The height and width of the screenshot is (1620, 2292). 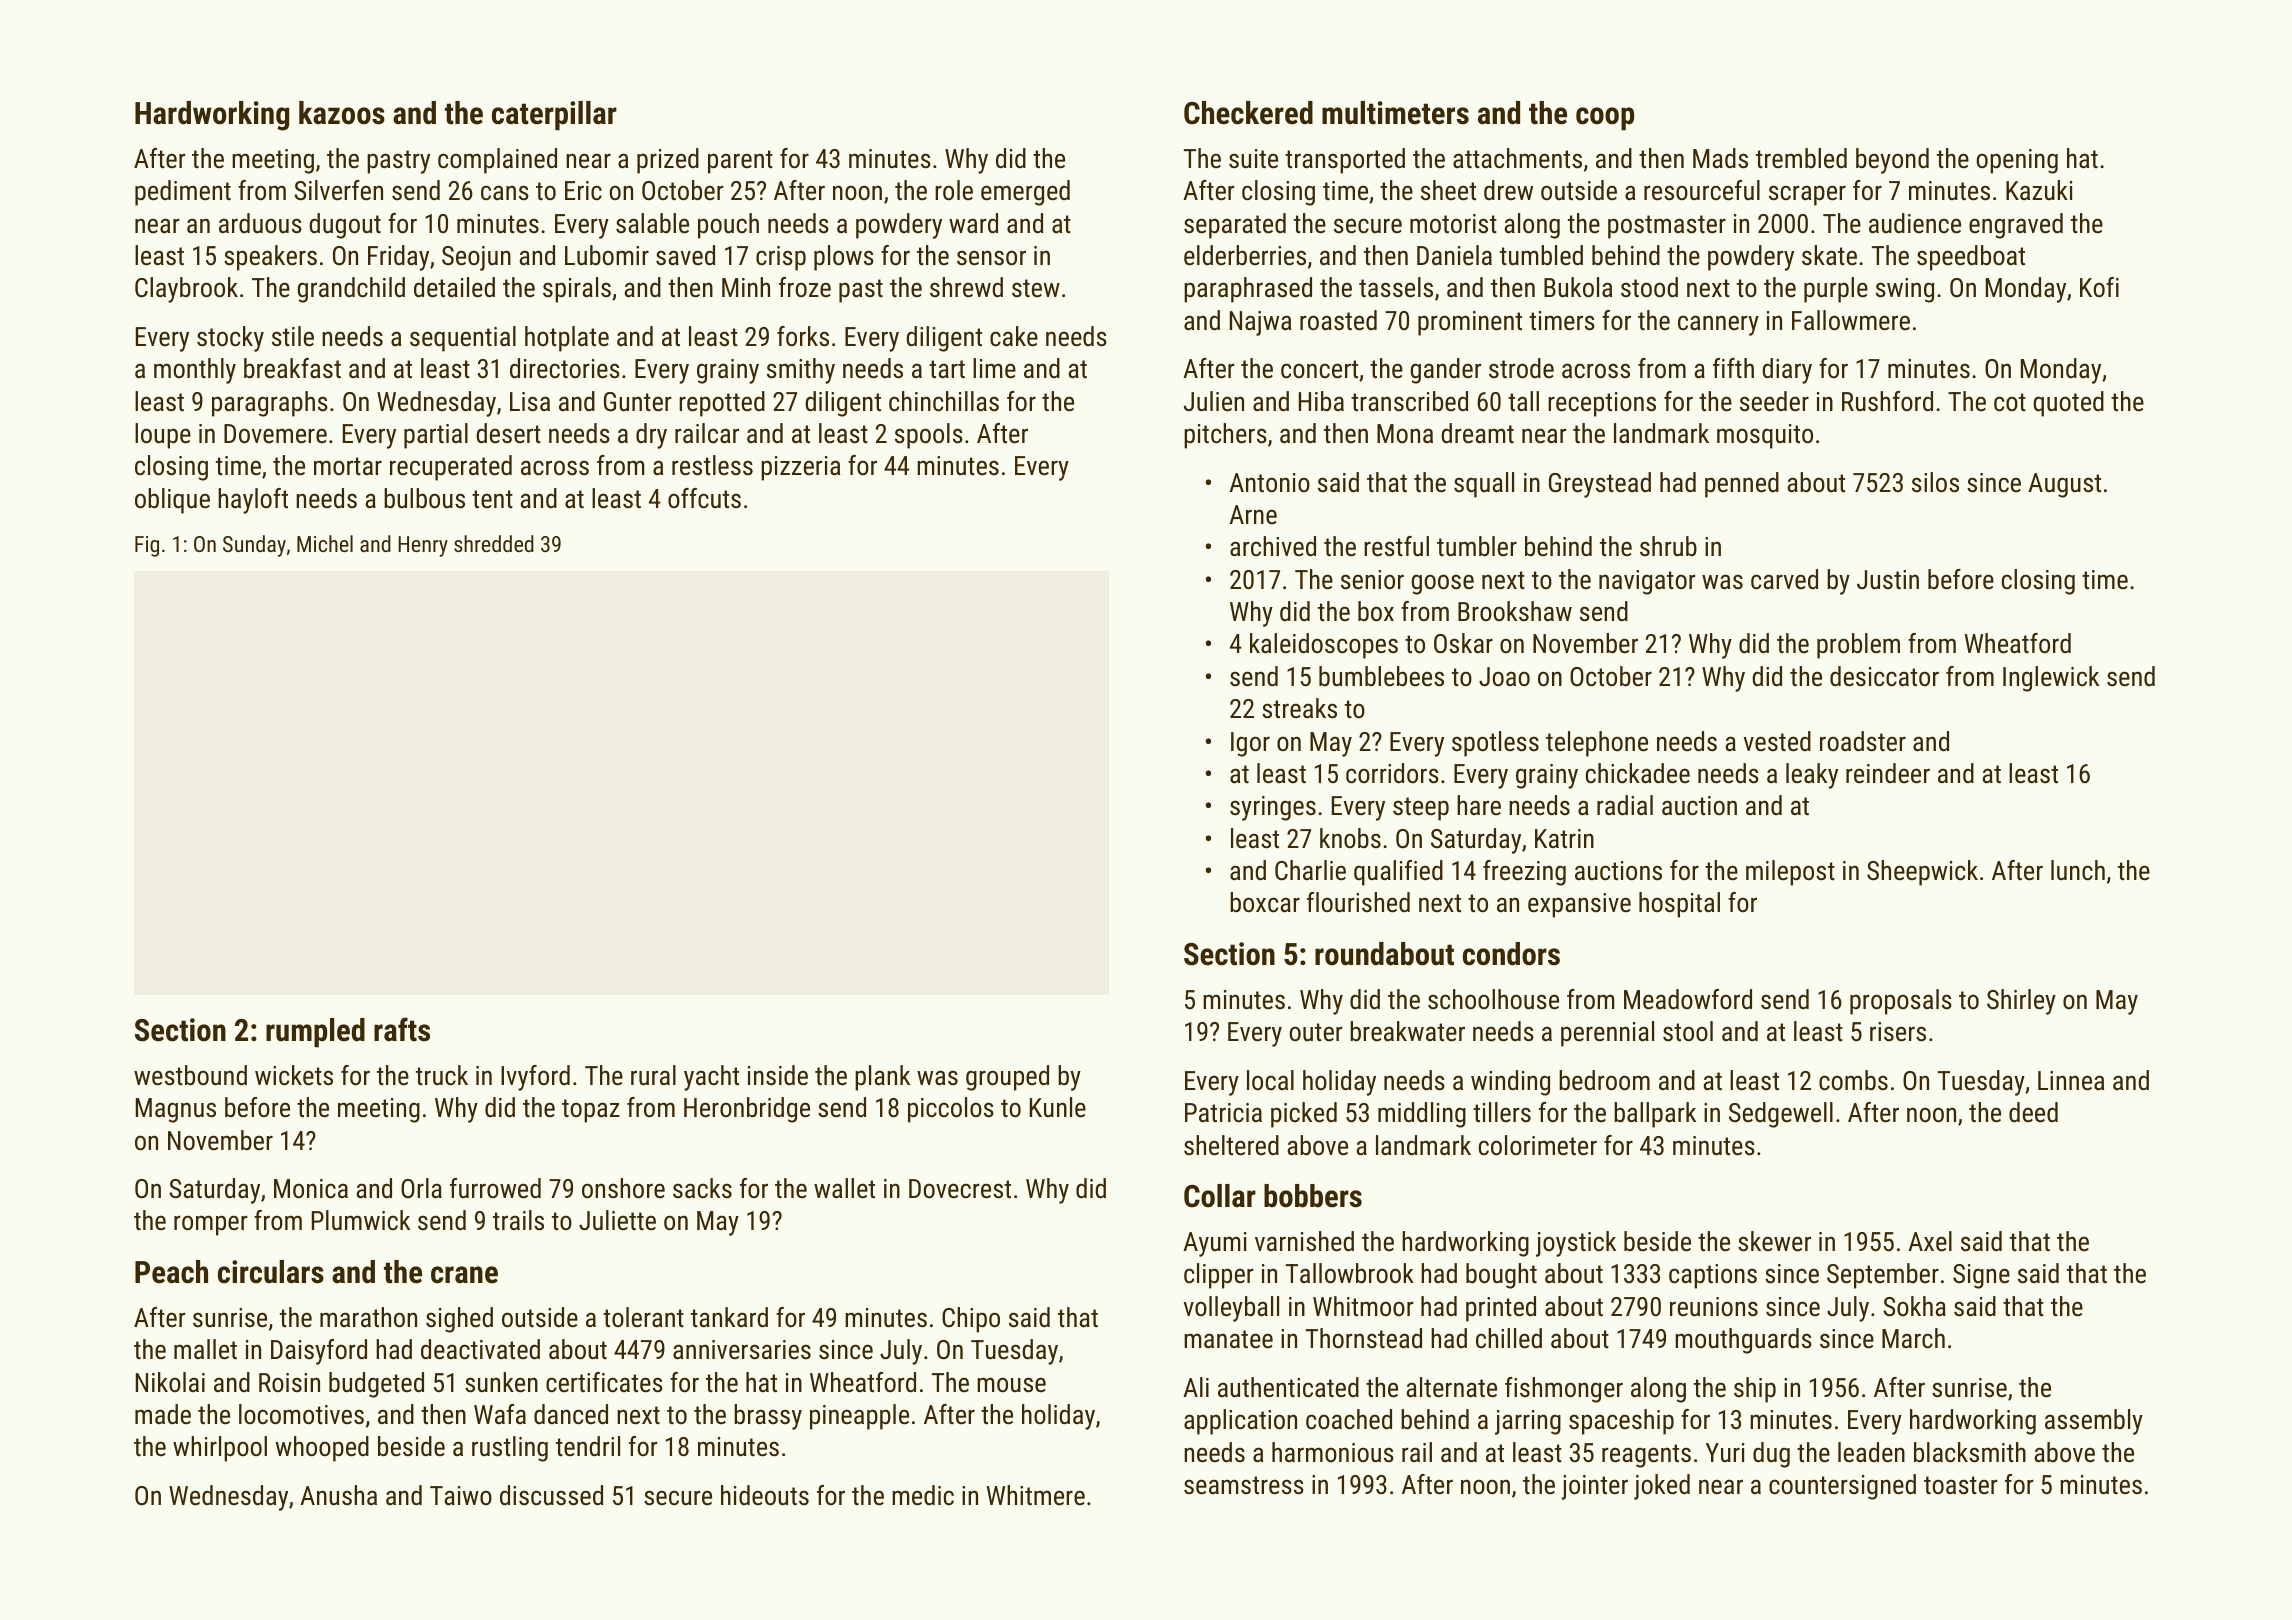 What do you see at coordinates (494, 543) in the screenshot?
I see `shredded` at bounding box center [494, 543].
